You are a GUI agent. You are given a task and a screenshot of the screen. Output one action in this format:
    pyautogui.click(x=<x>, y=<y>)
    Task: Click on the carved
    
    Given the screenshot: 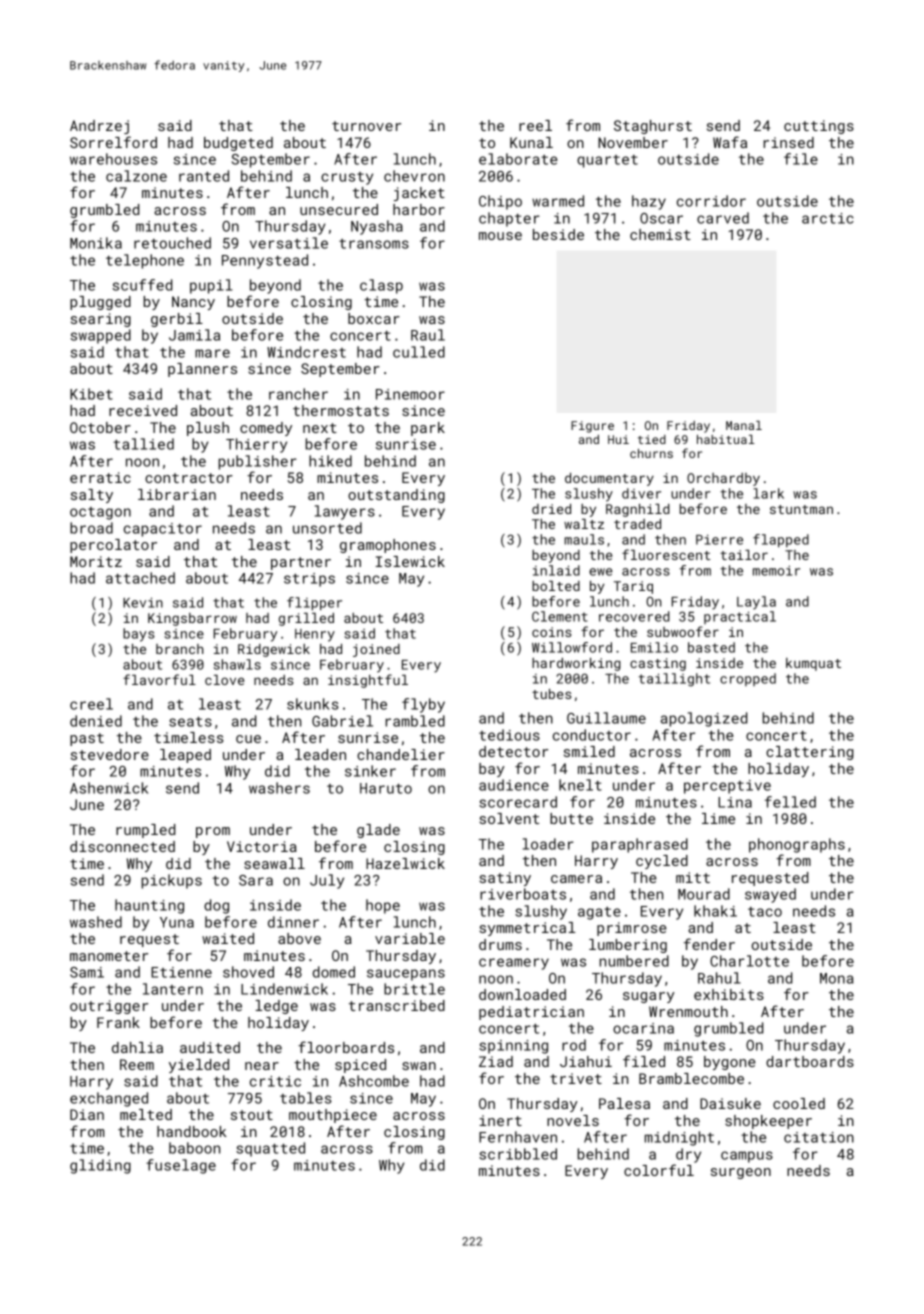 What is the action you would take?
    pyautogui.click(x=723, y=218)
